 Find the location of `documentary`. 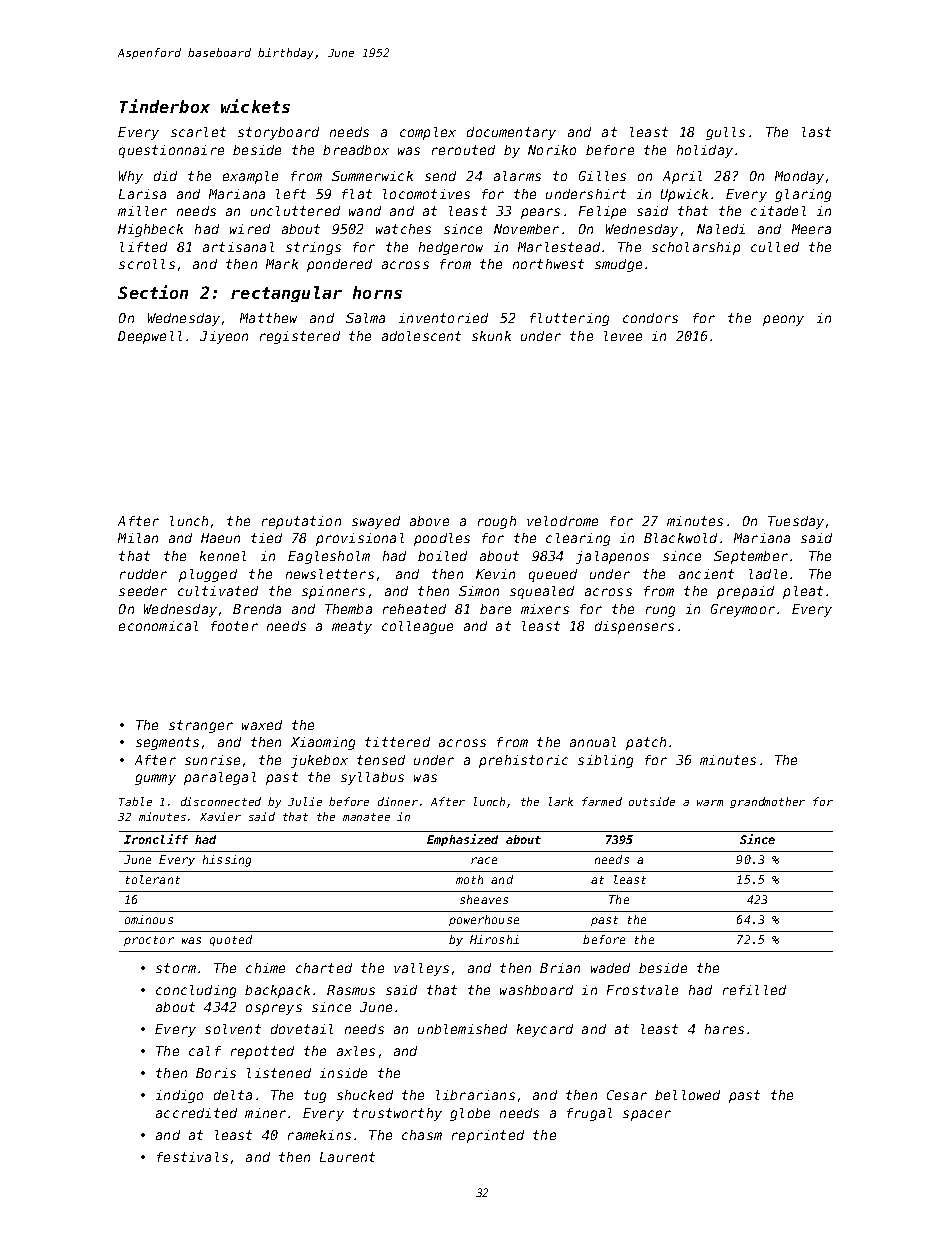

documentary is located at coordinates (511, 133).
